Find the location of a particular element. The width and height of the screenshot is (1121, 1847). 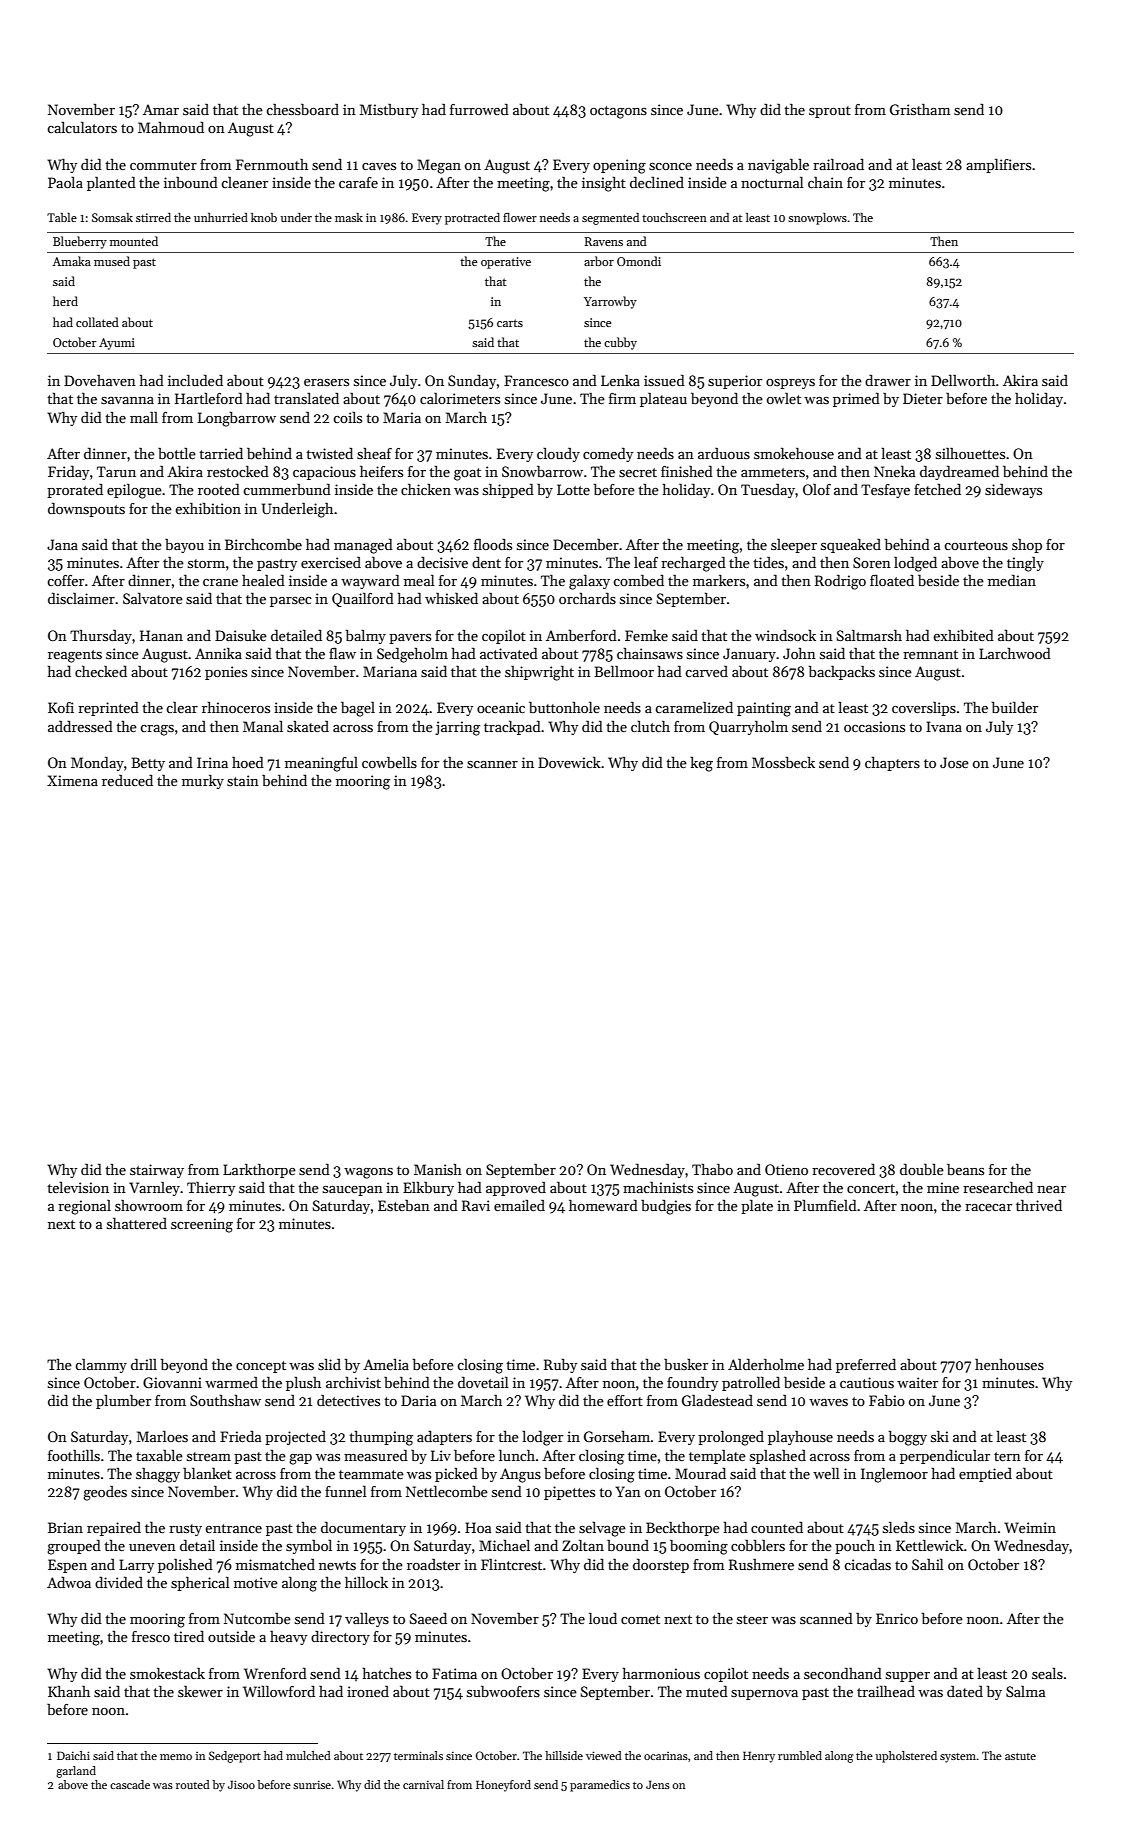

Larchwood is located at coordinates (1015, 653).
